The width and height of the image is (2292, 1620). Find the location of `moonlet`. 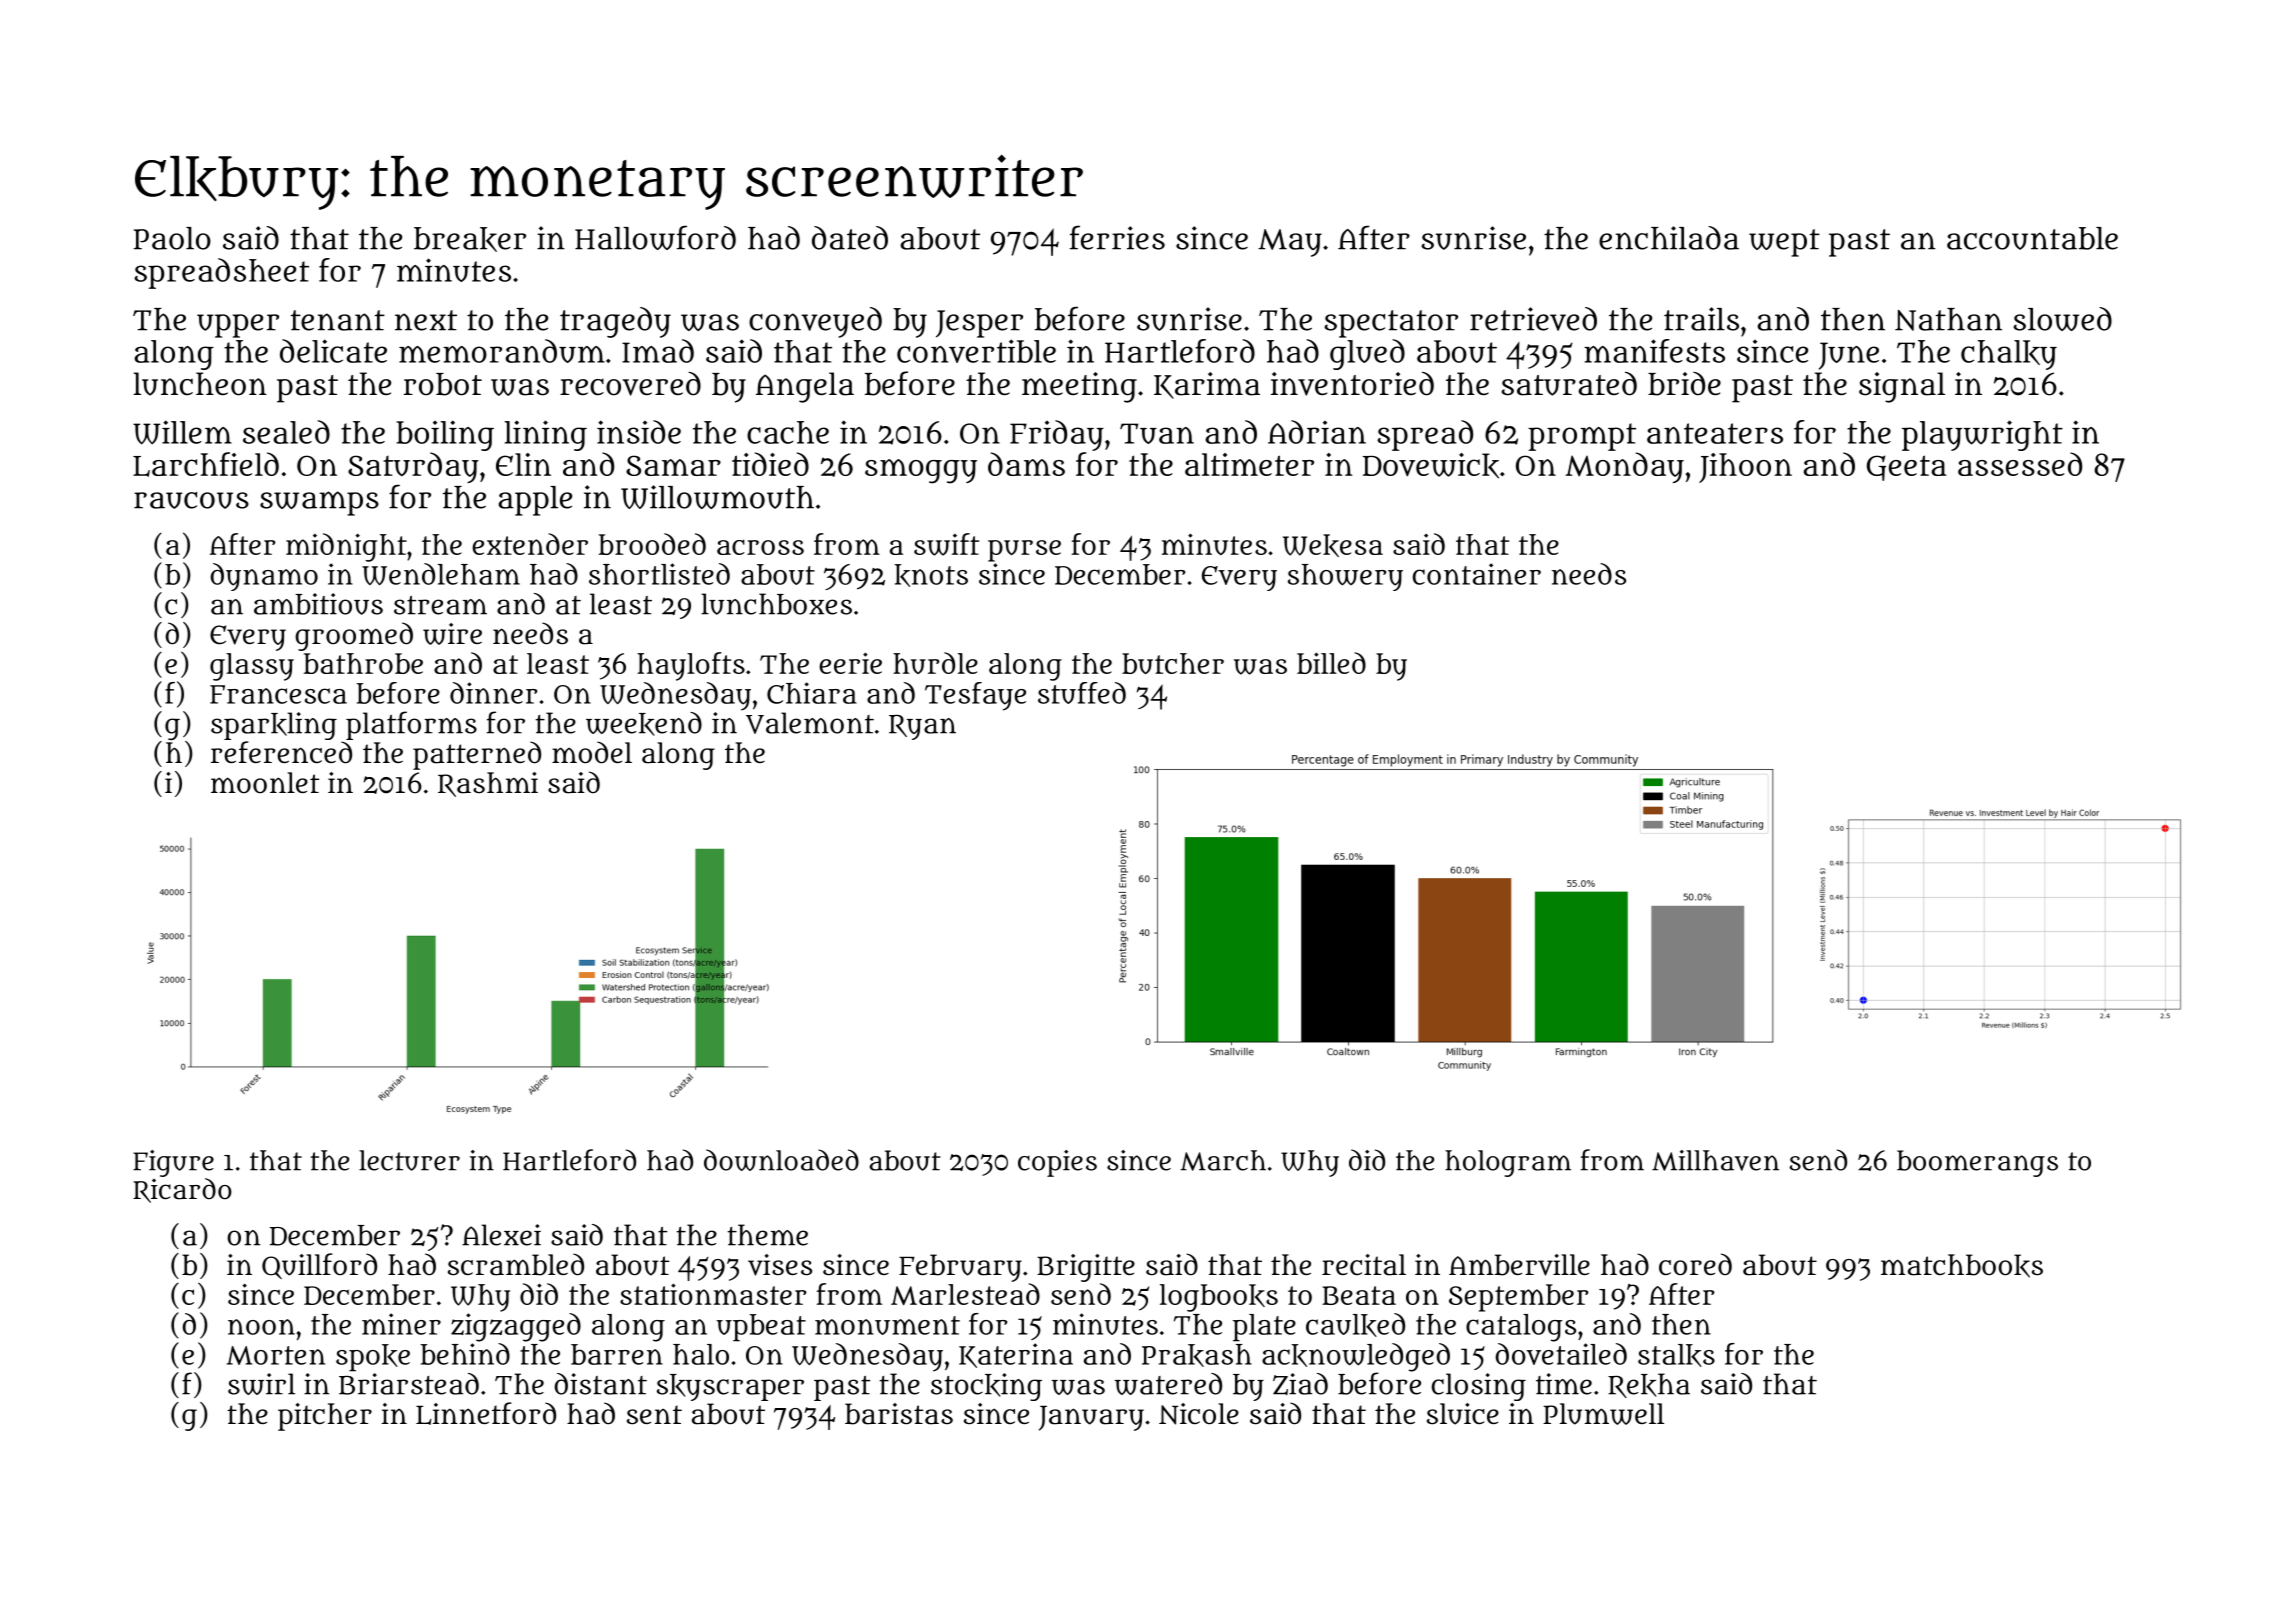

moonlet is located at coordinates (265, 782).
